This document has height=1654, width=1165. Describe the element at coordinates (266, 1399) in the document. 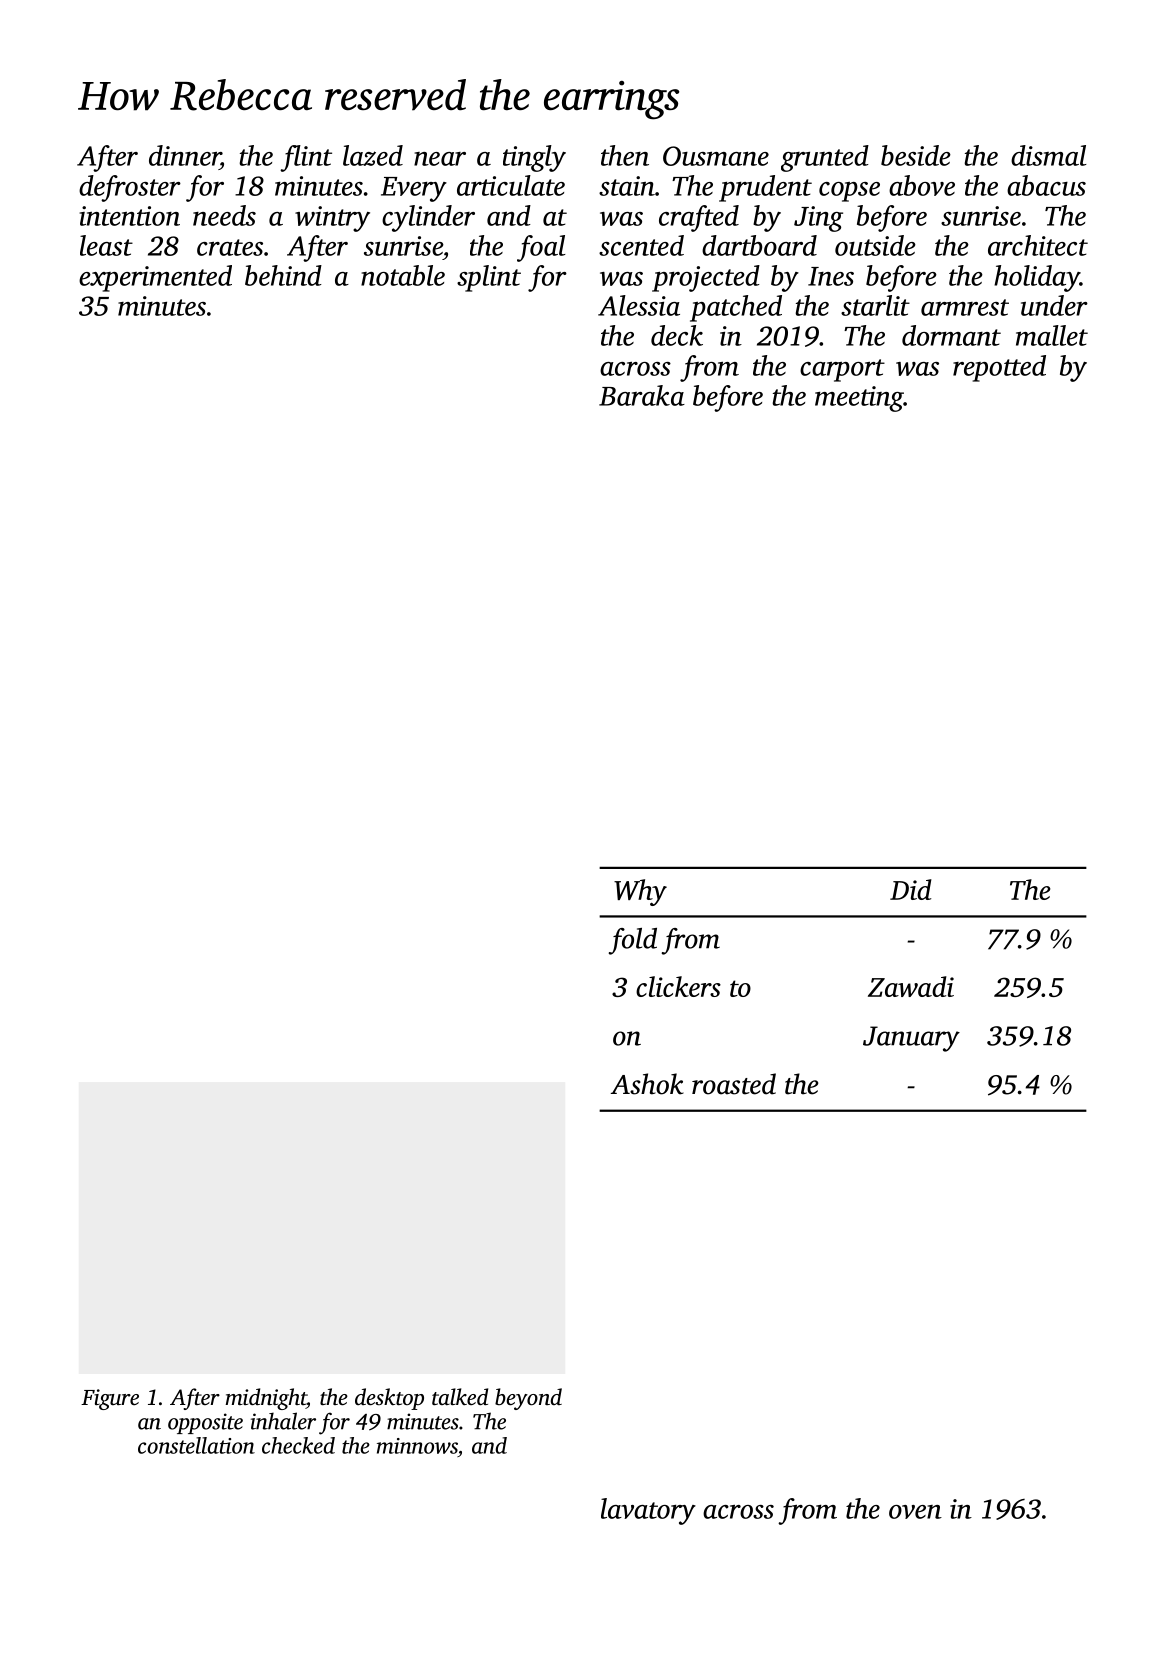

I see `midnight` at that location.
